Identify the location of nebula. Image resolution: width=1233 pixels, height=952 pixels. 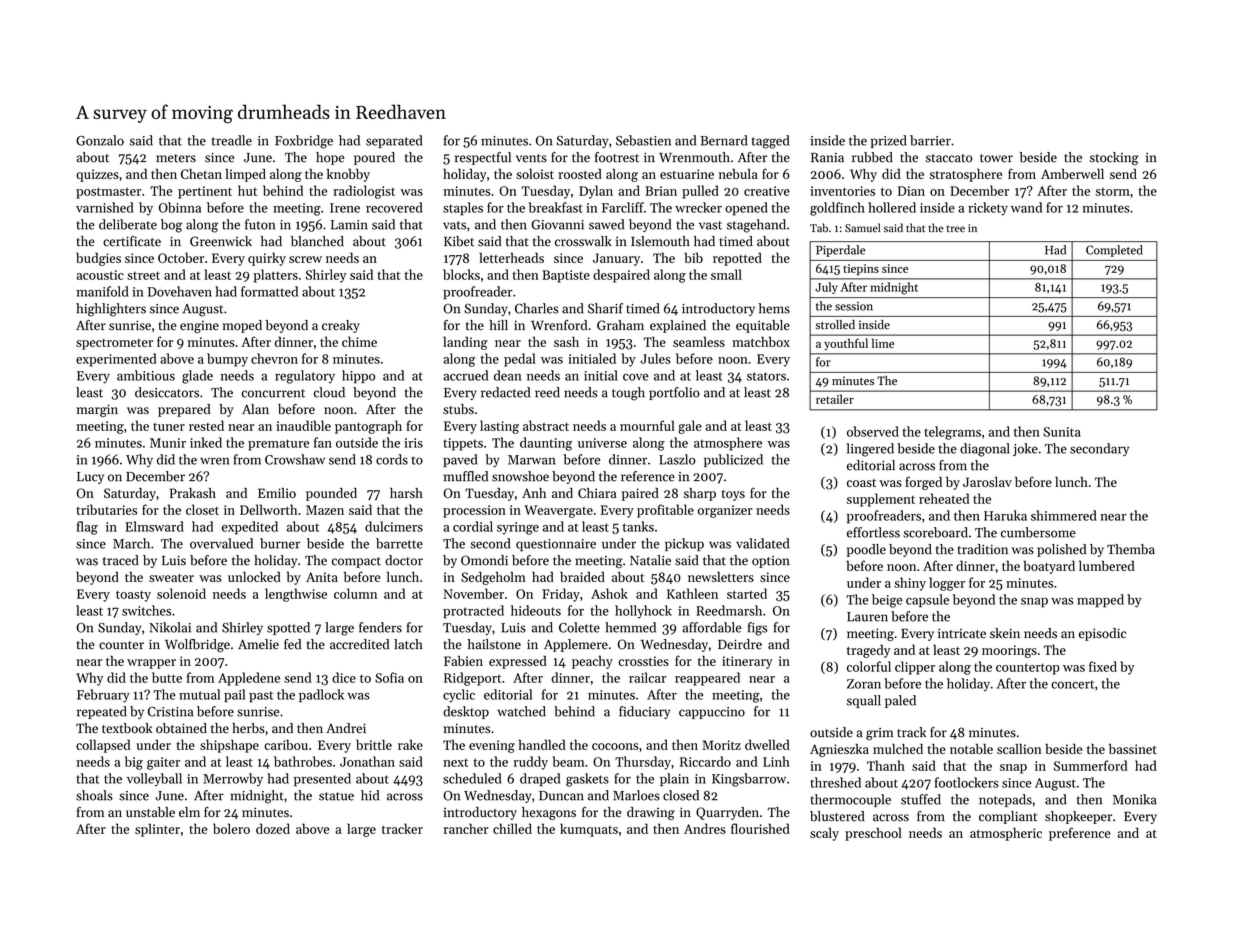
(738, 173).
